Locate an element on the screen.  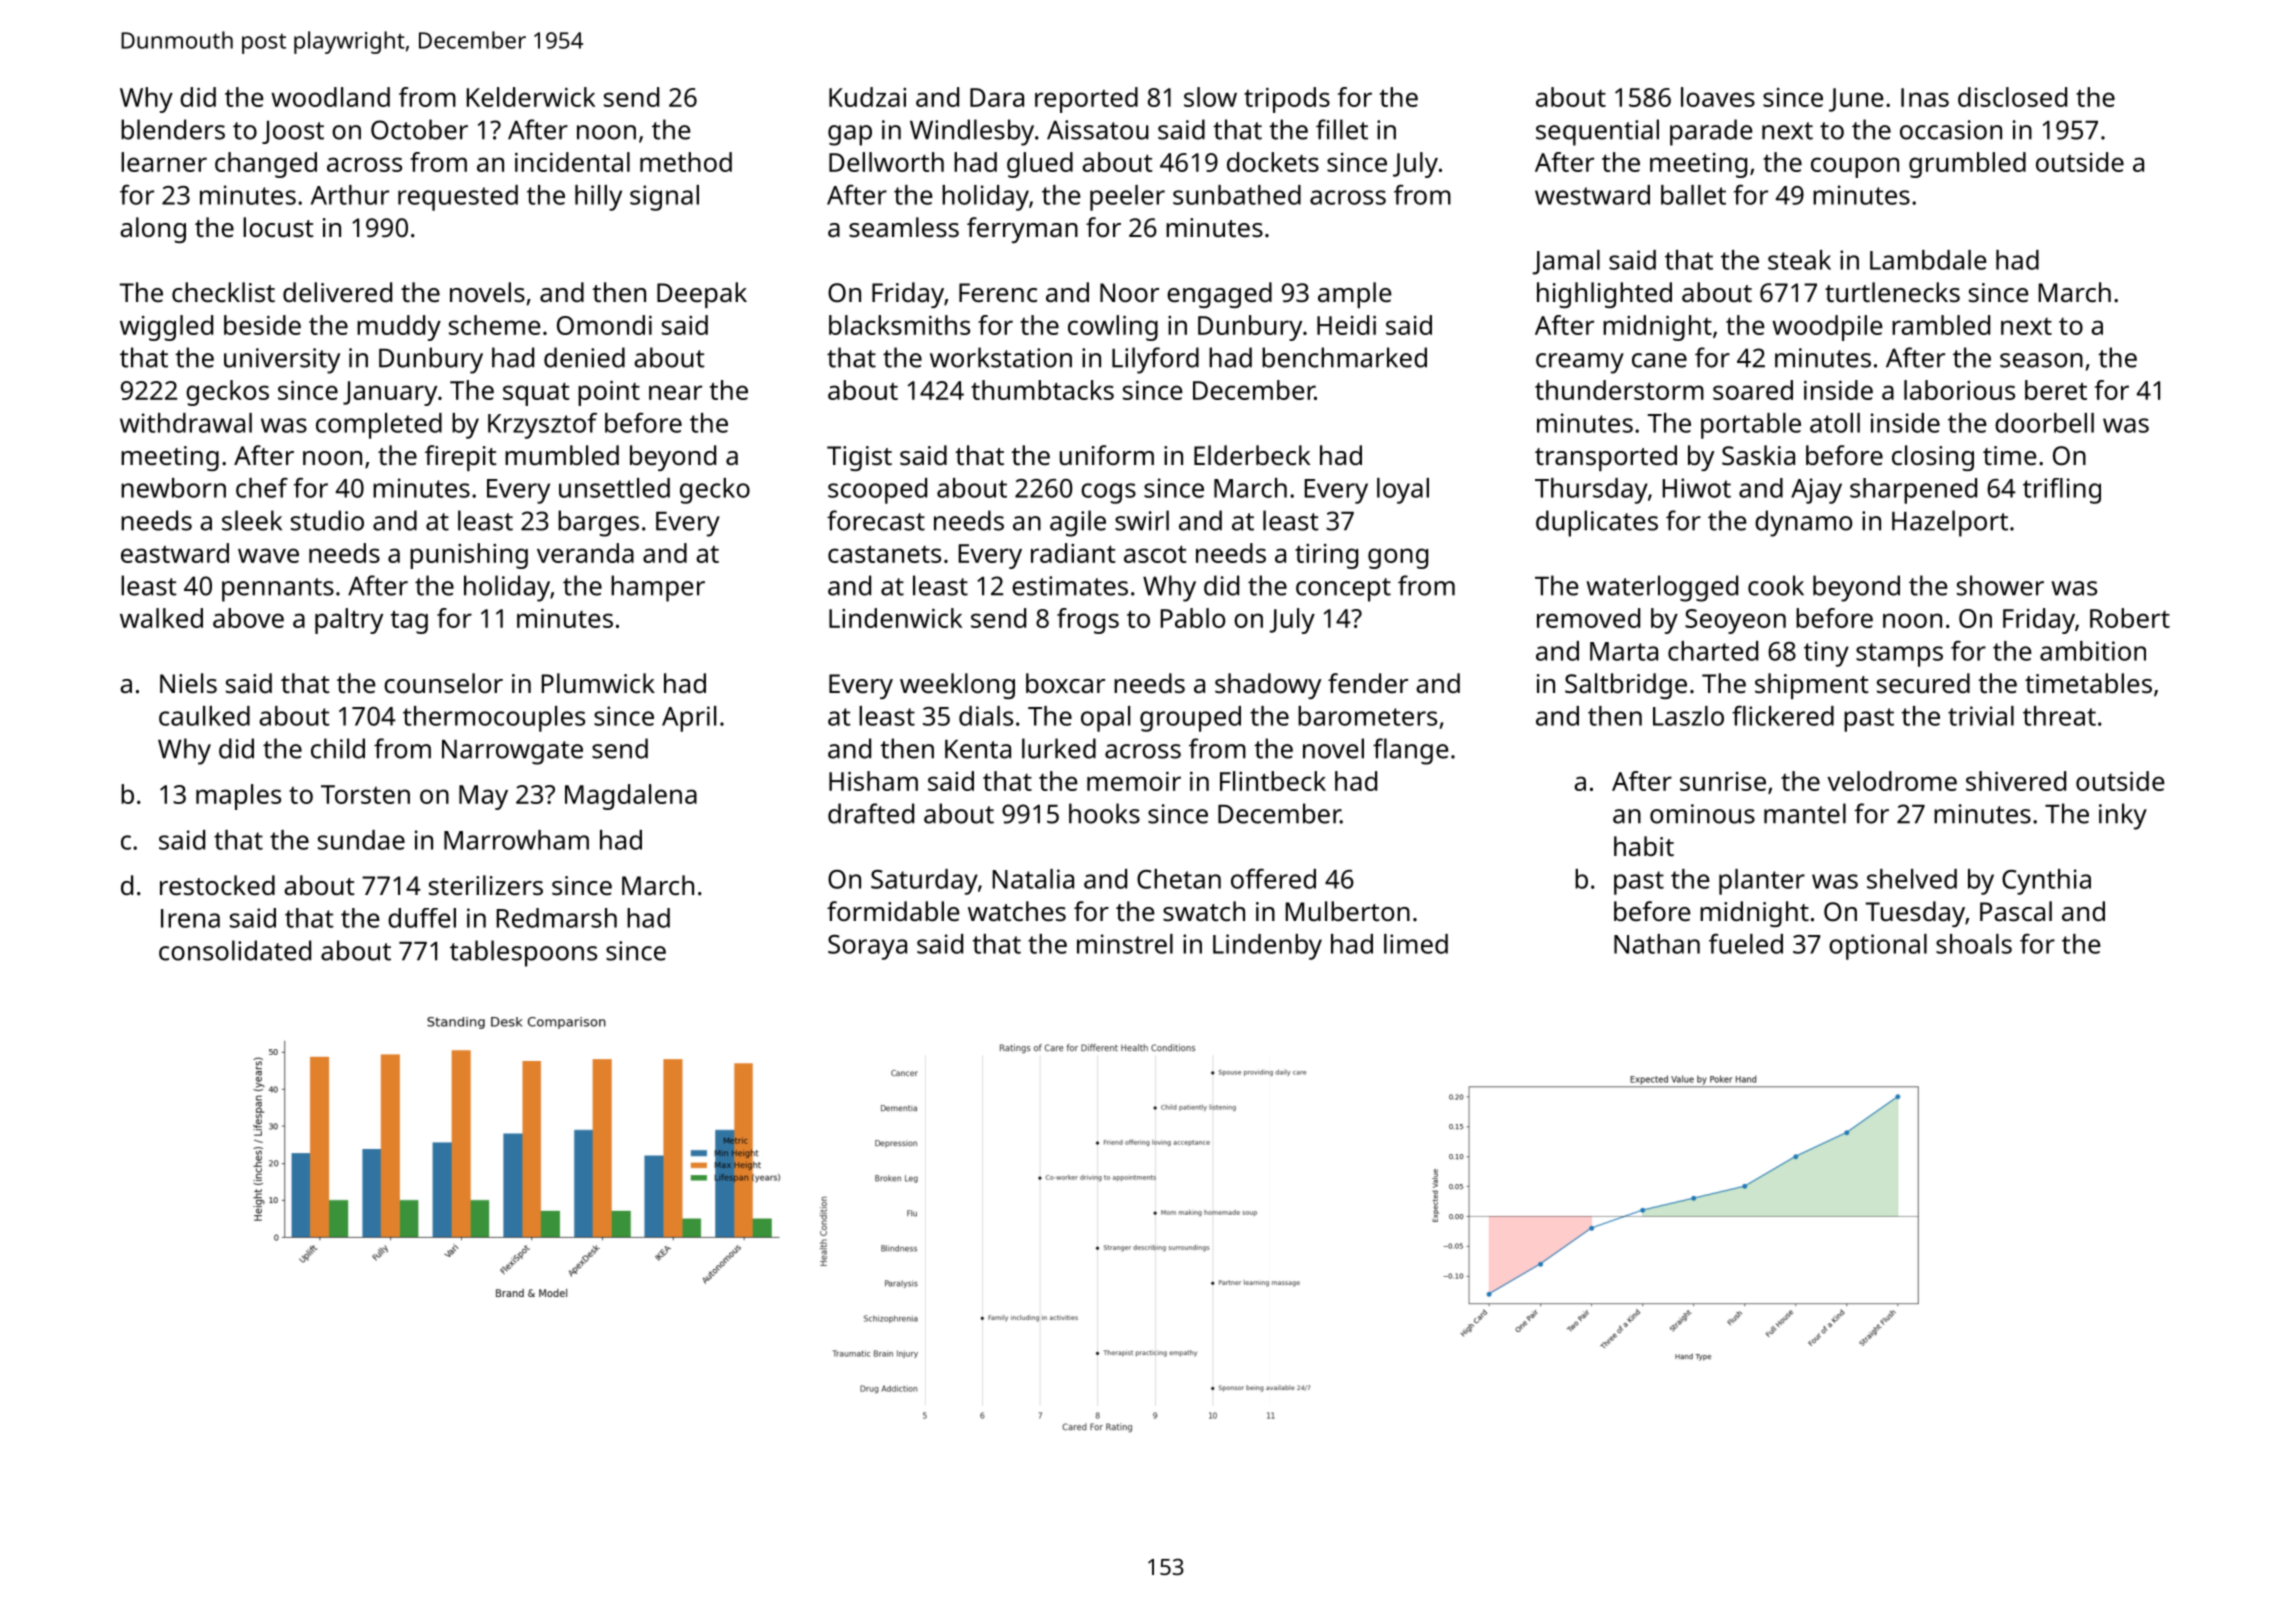
mantel is located at coordinates (1805, 813).
